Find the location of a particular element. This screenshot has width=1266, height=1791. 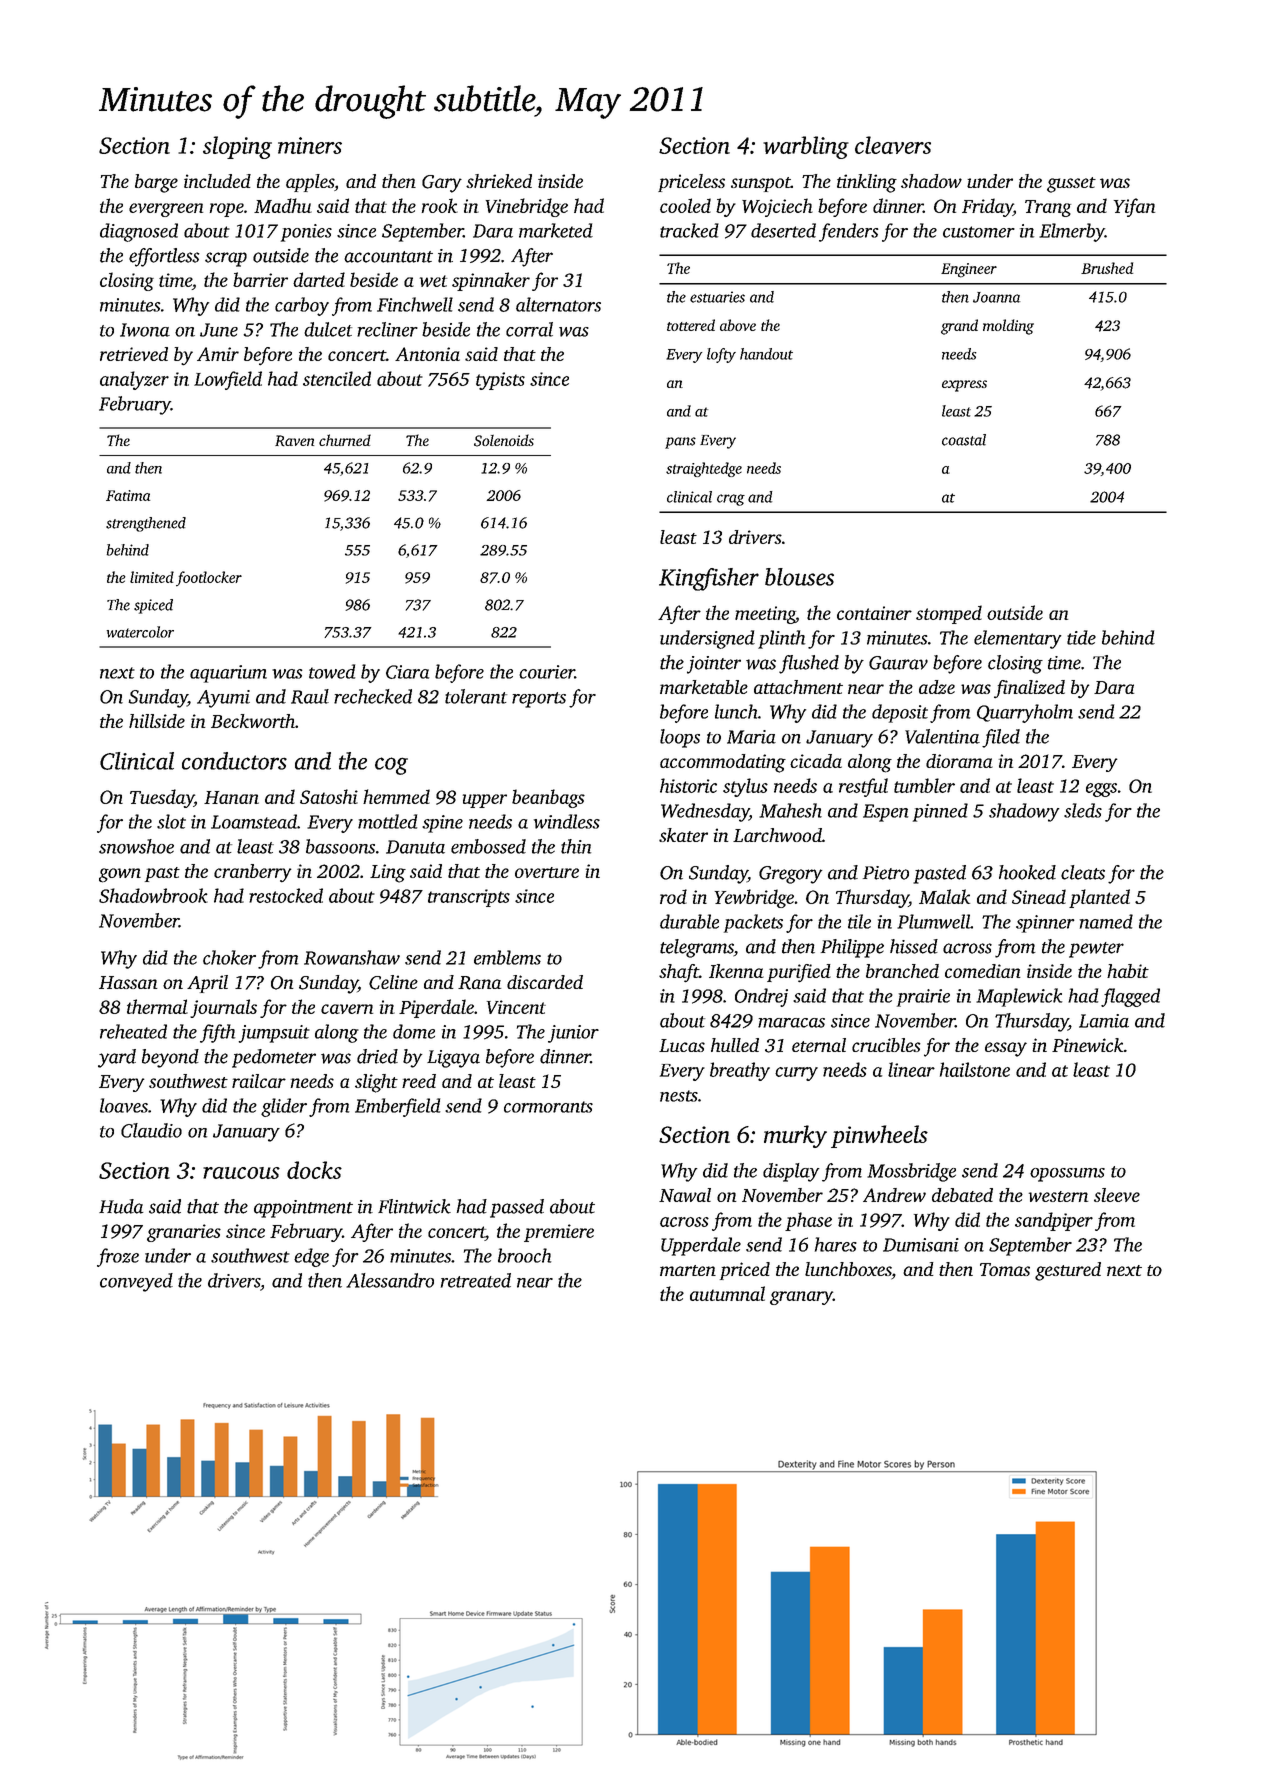

tide is located at coordinates (1081, 637).
